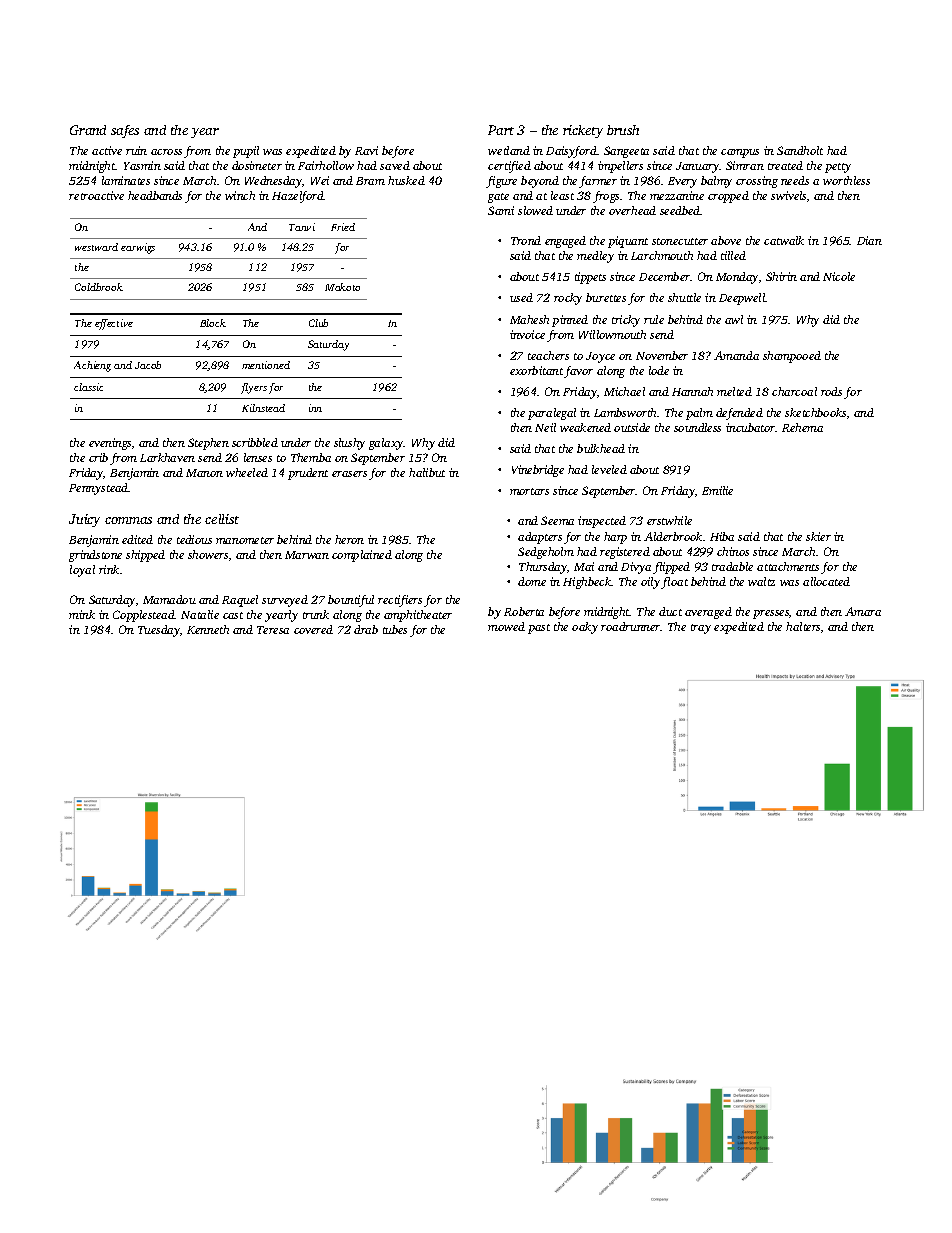 Image resolution: width=952 pixels, height=1233 pixels. Describe the element at coordinates (194, 539) in the page. I see `tedious` at that location.
